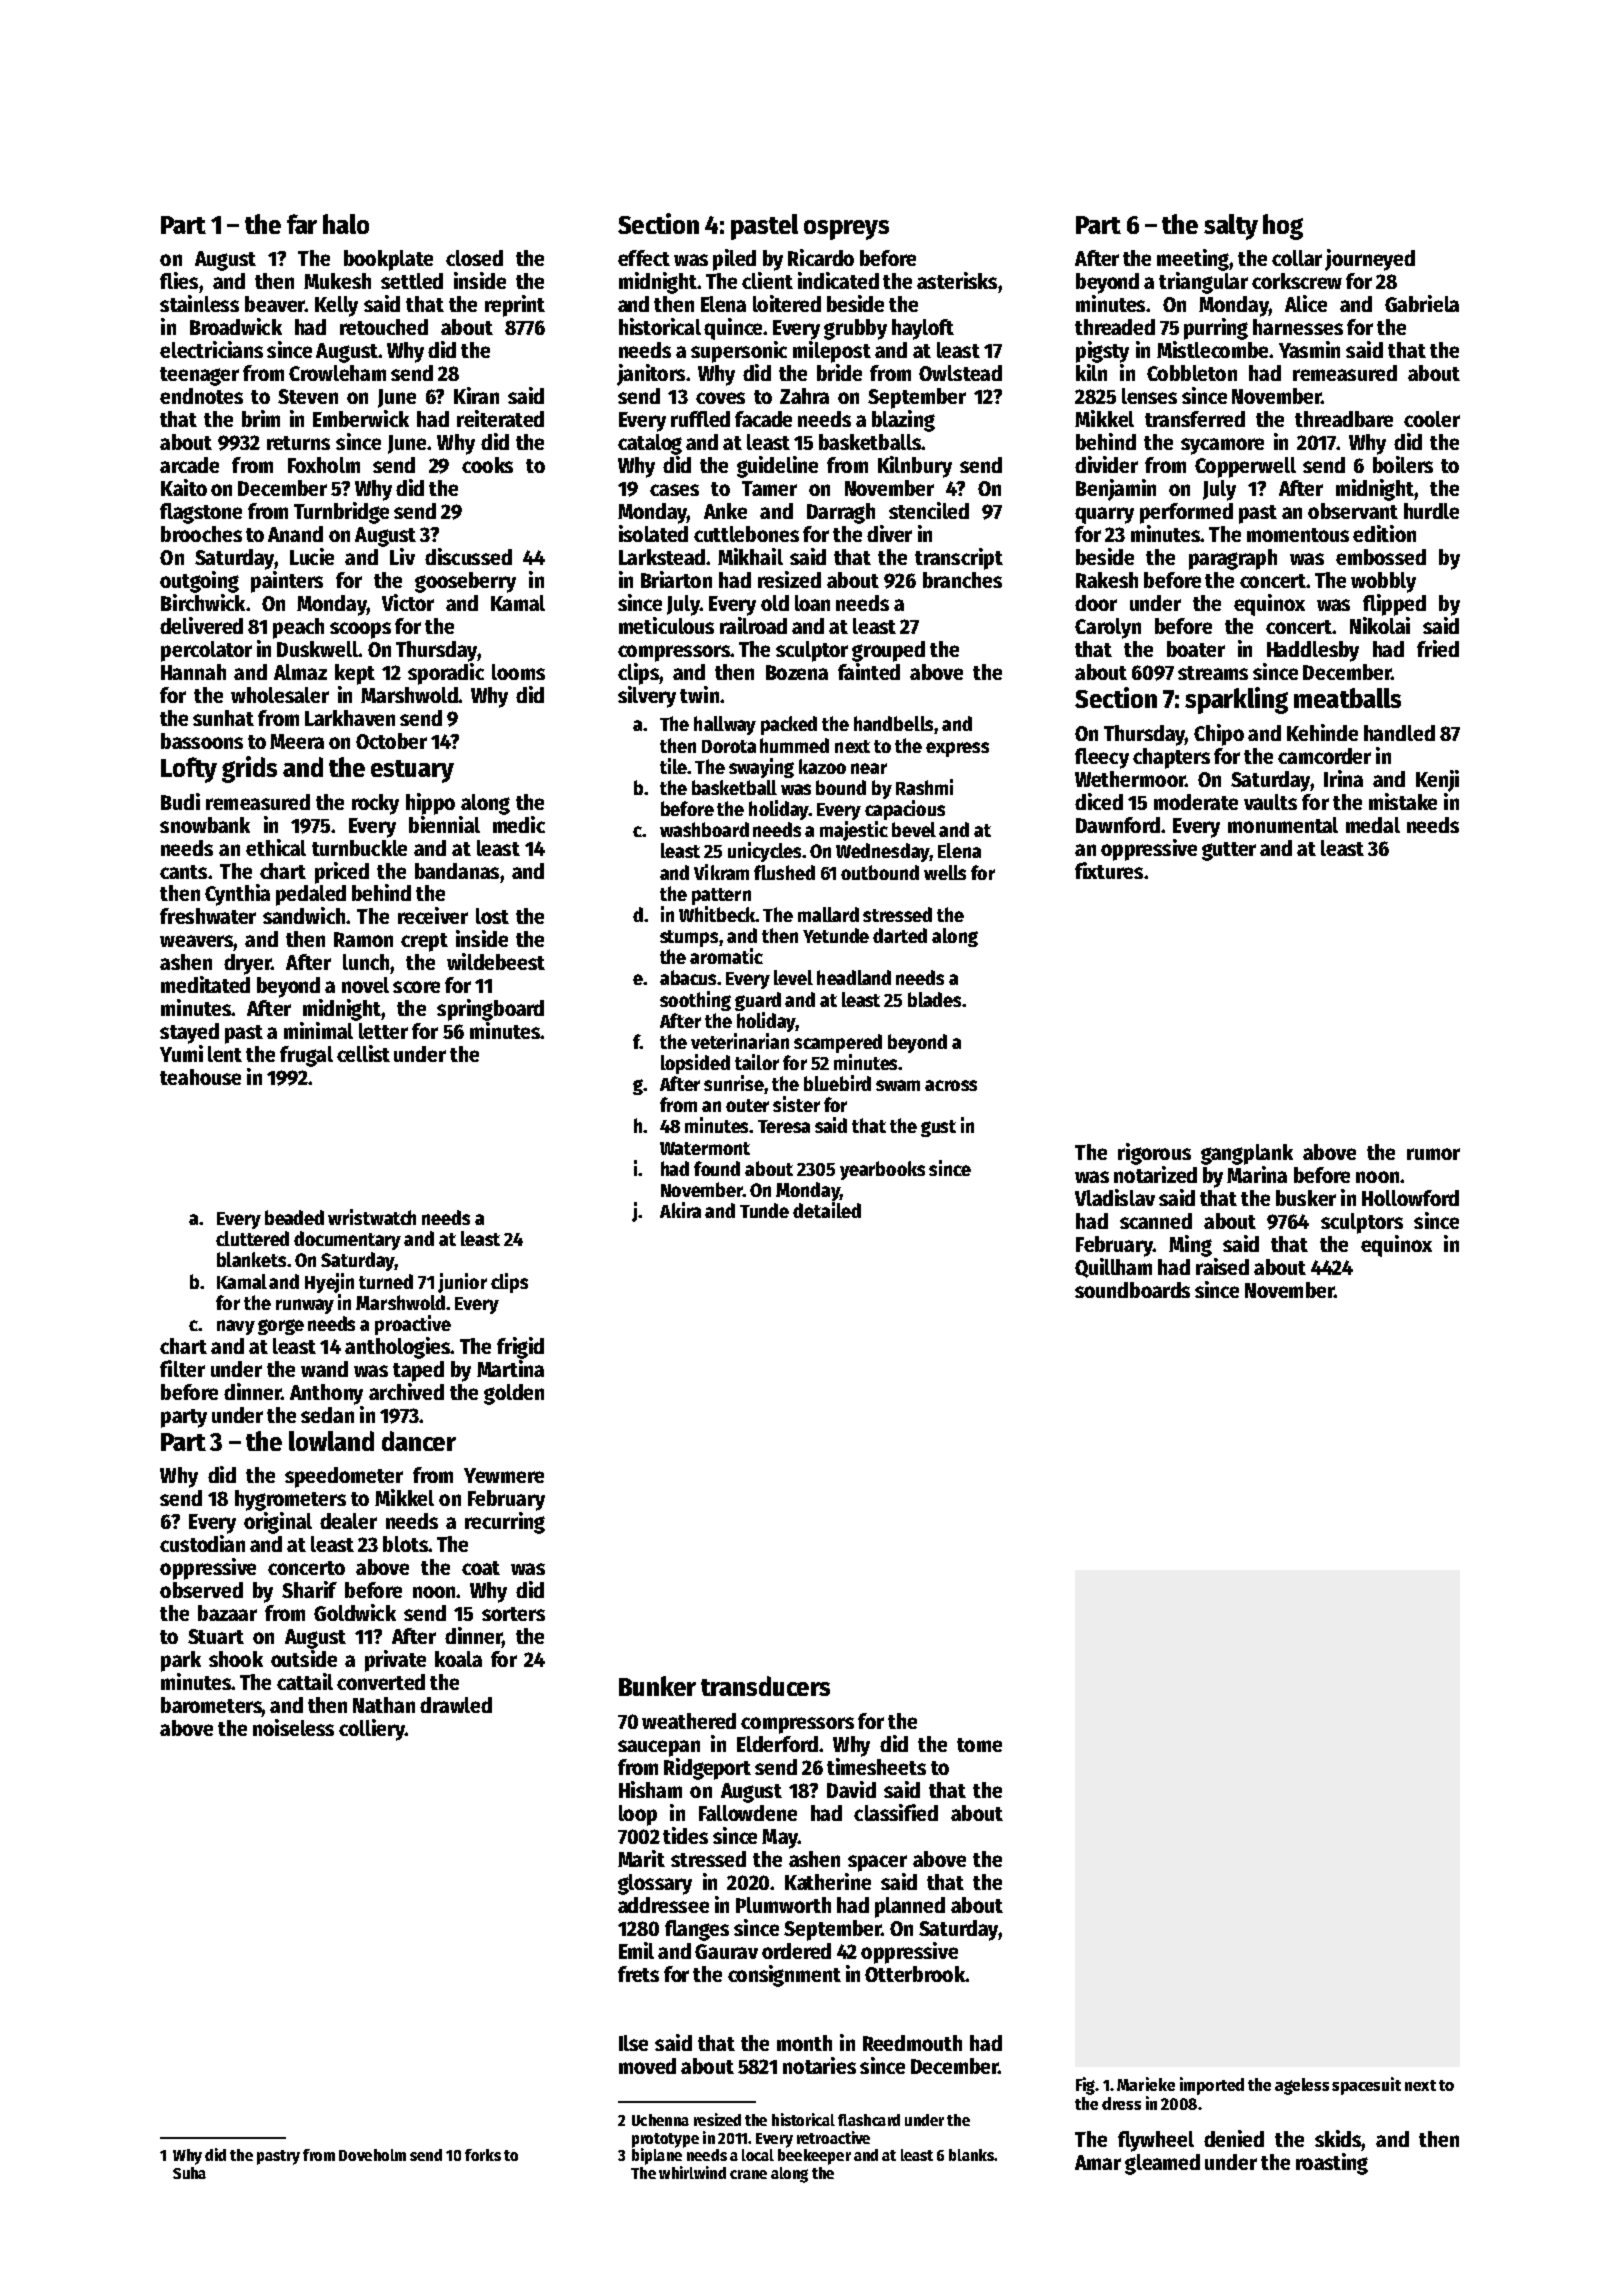 The width and height of the image is (1620, 2292). I want to click on Mikhail, so click(750, 556).
